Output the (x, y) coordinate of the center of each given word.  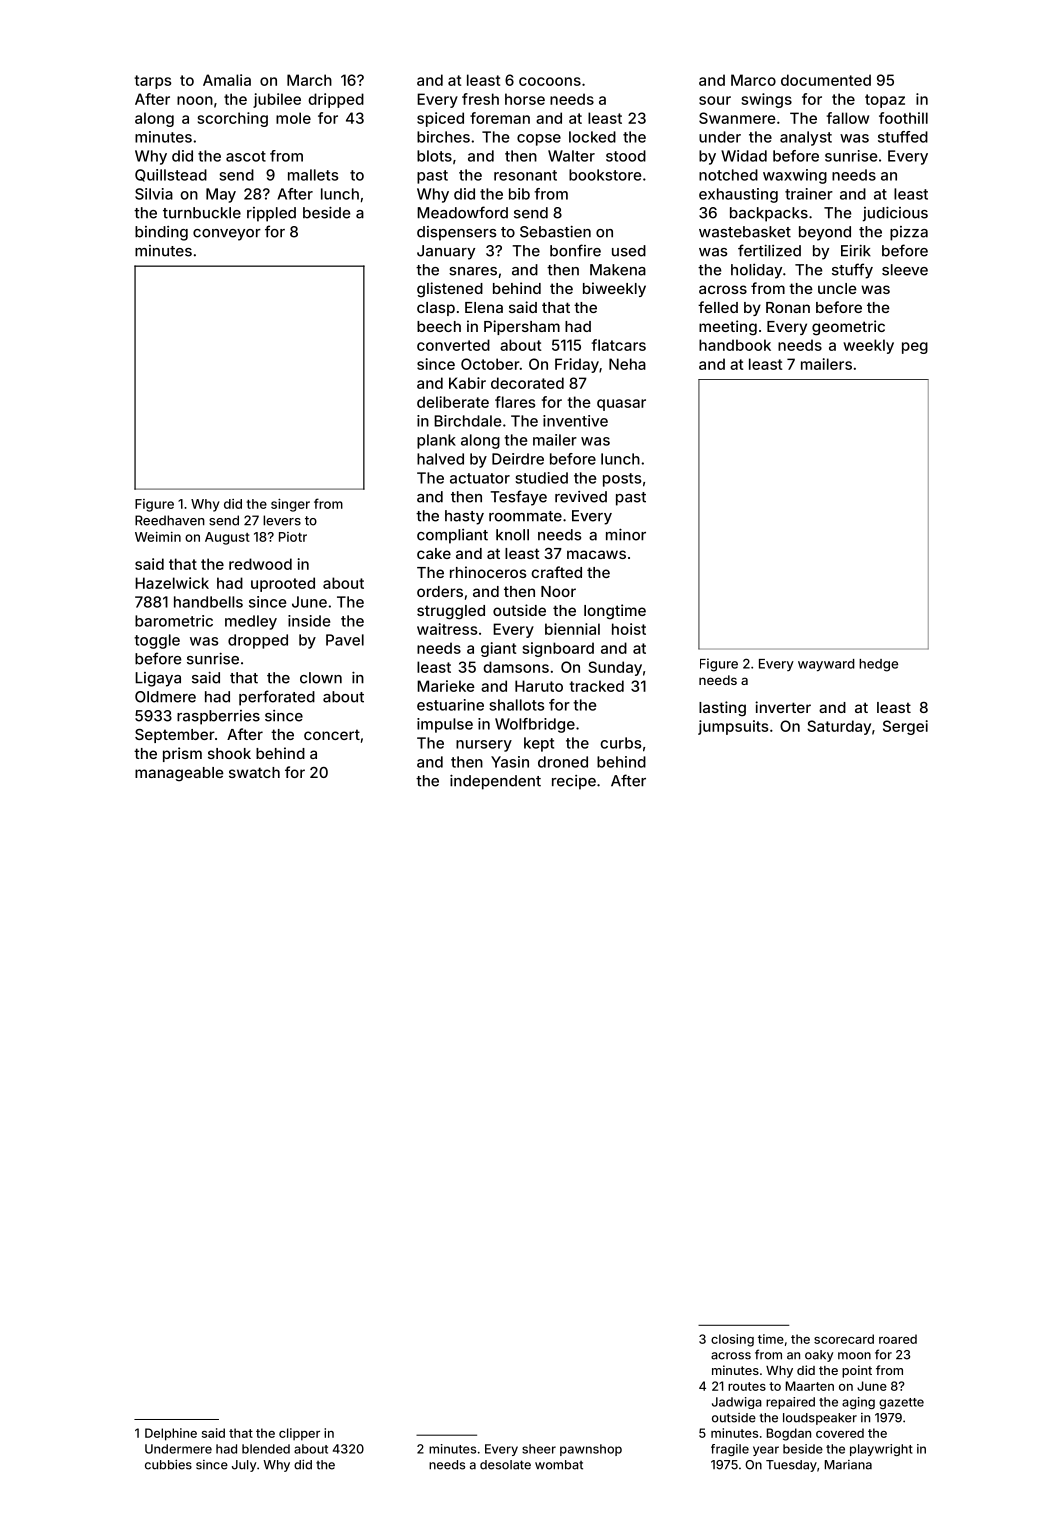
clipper (299, 1434)
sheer (539, 1449)
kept (539, 744)
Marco (753, 80)
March (309, 80)
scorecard (844, 1339)
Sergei (905, 727)
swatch (254, 772)
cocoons (550, 81)
